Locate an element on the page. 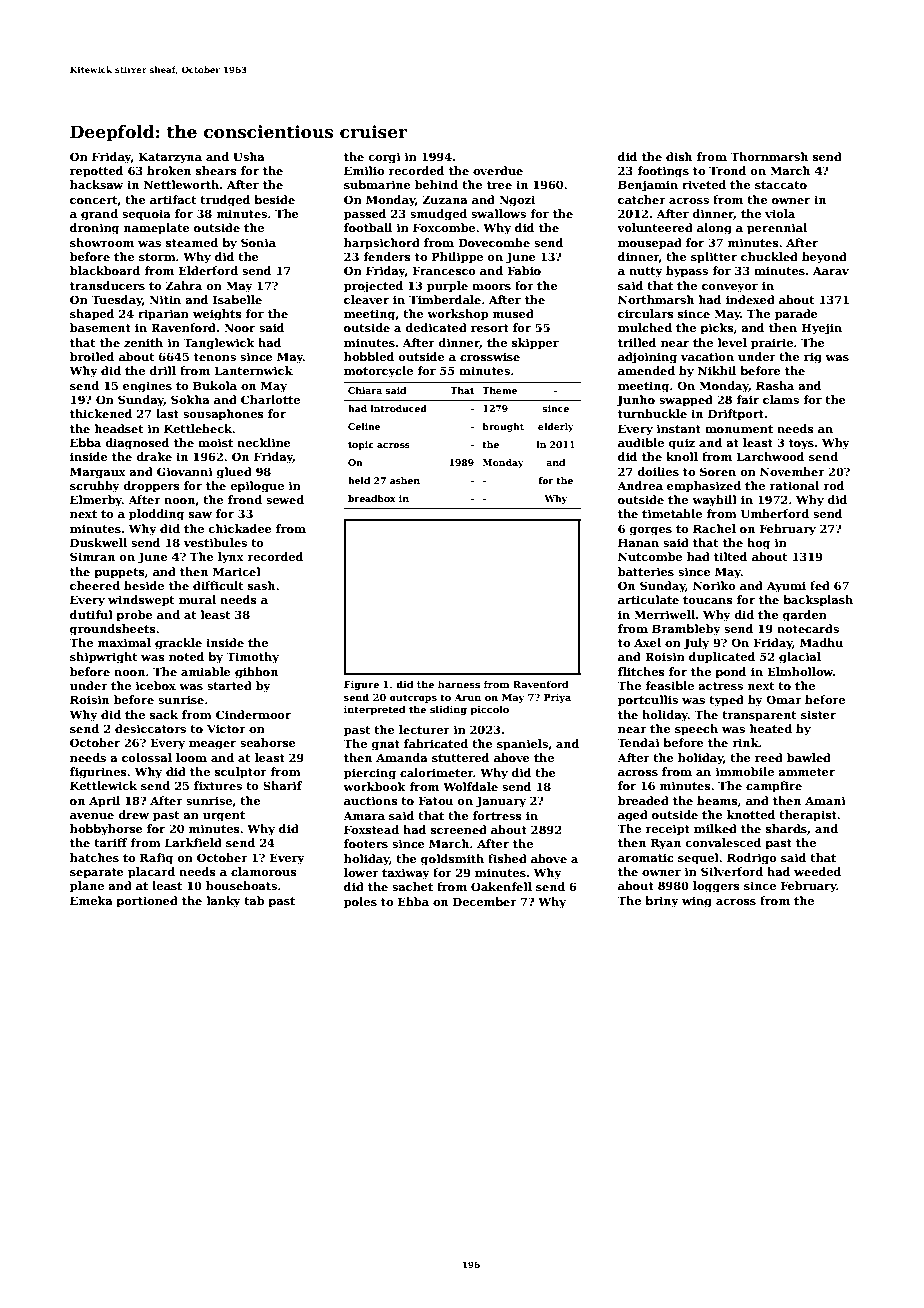  wing is located at coordinates (697, 902).
